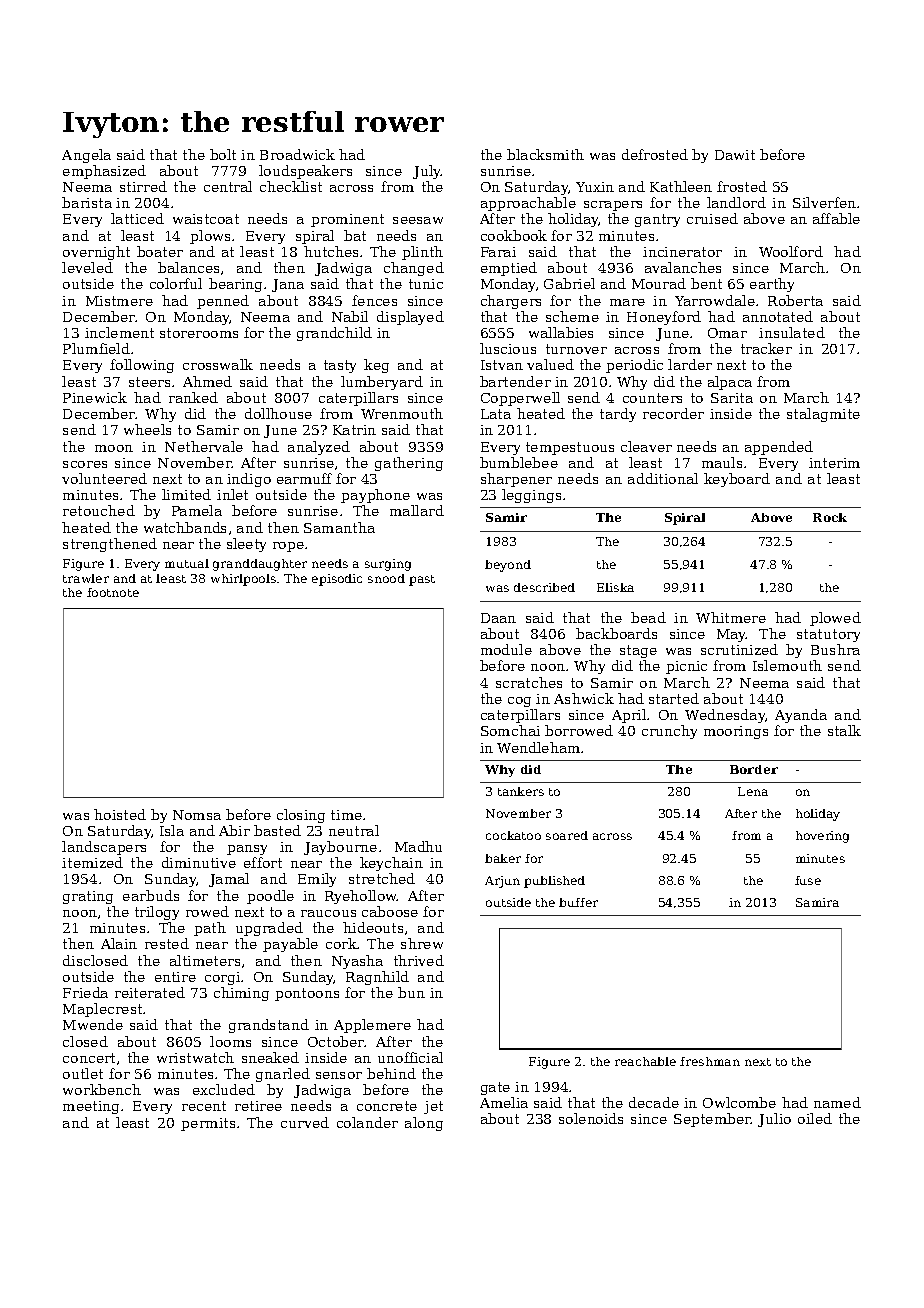  Describe the element at coordinates (87, 202) in the page. I see `barista` at that location.
